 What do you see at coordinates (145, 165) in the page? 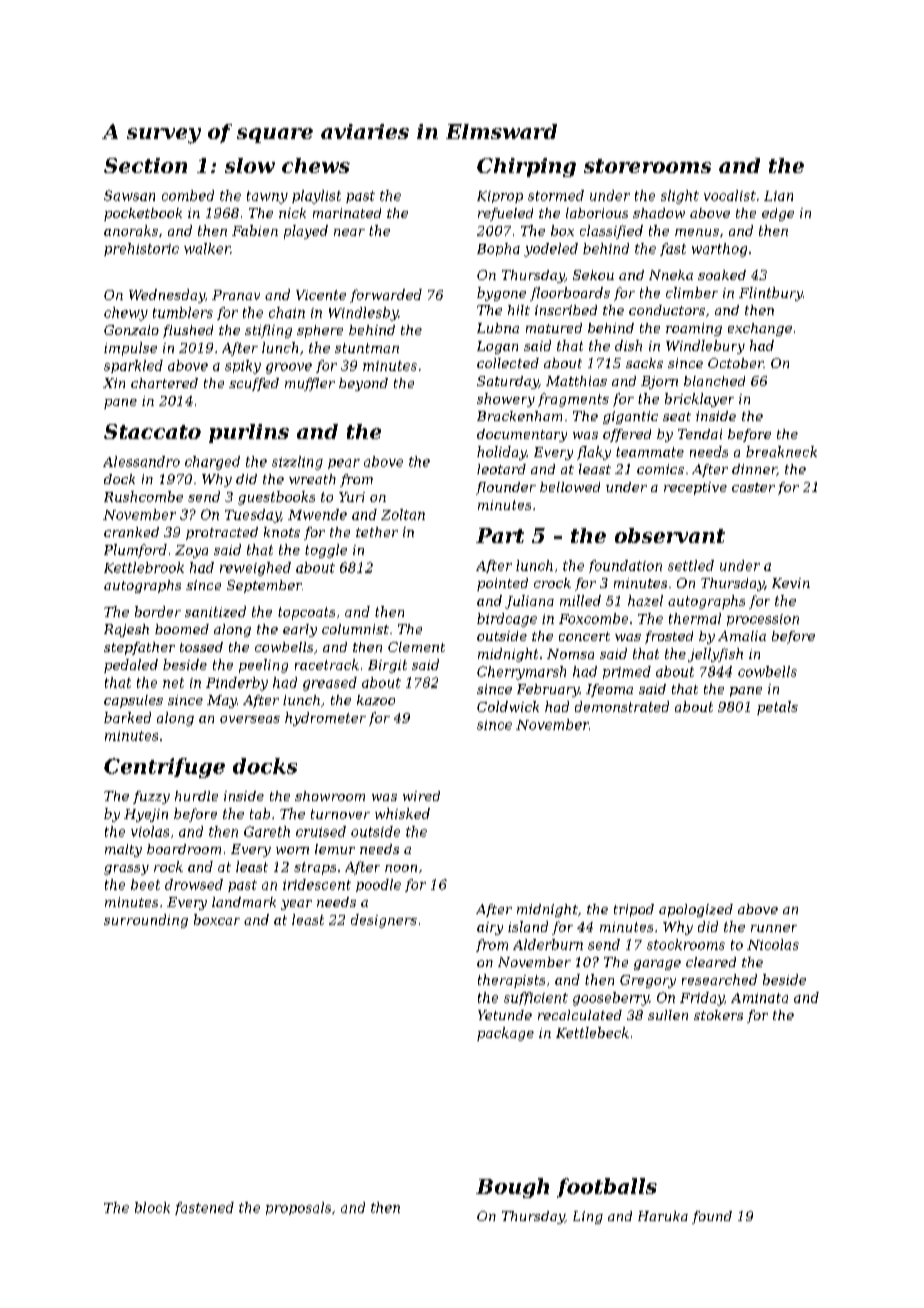
I see `Section` at bounding box center [145, 165].
